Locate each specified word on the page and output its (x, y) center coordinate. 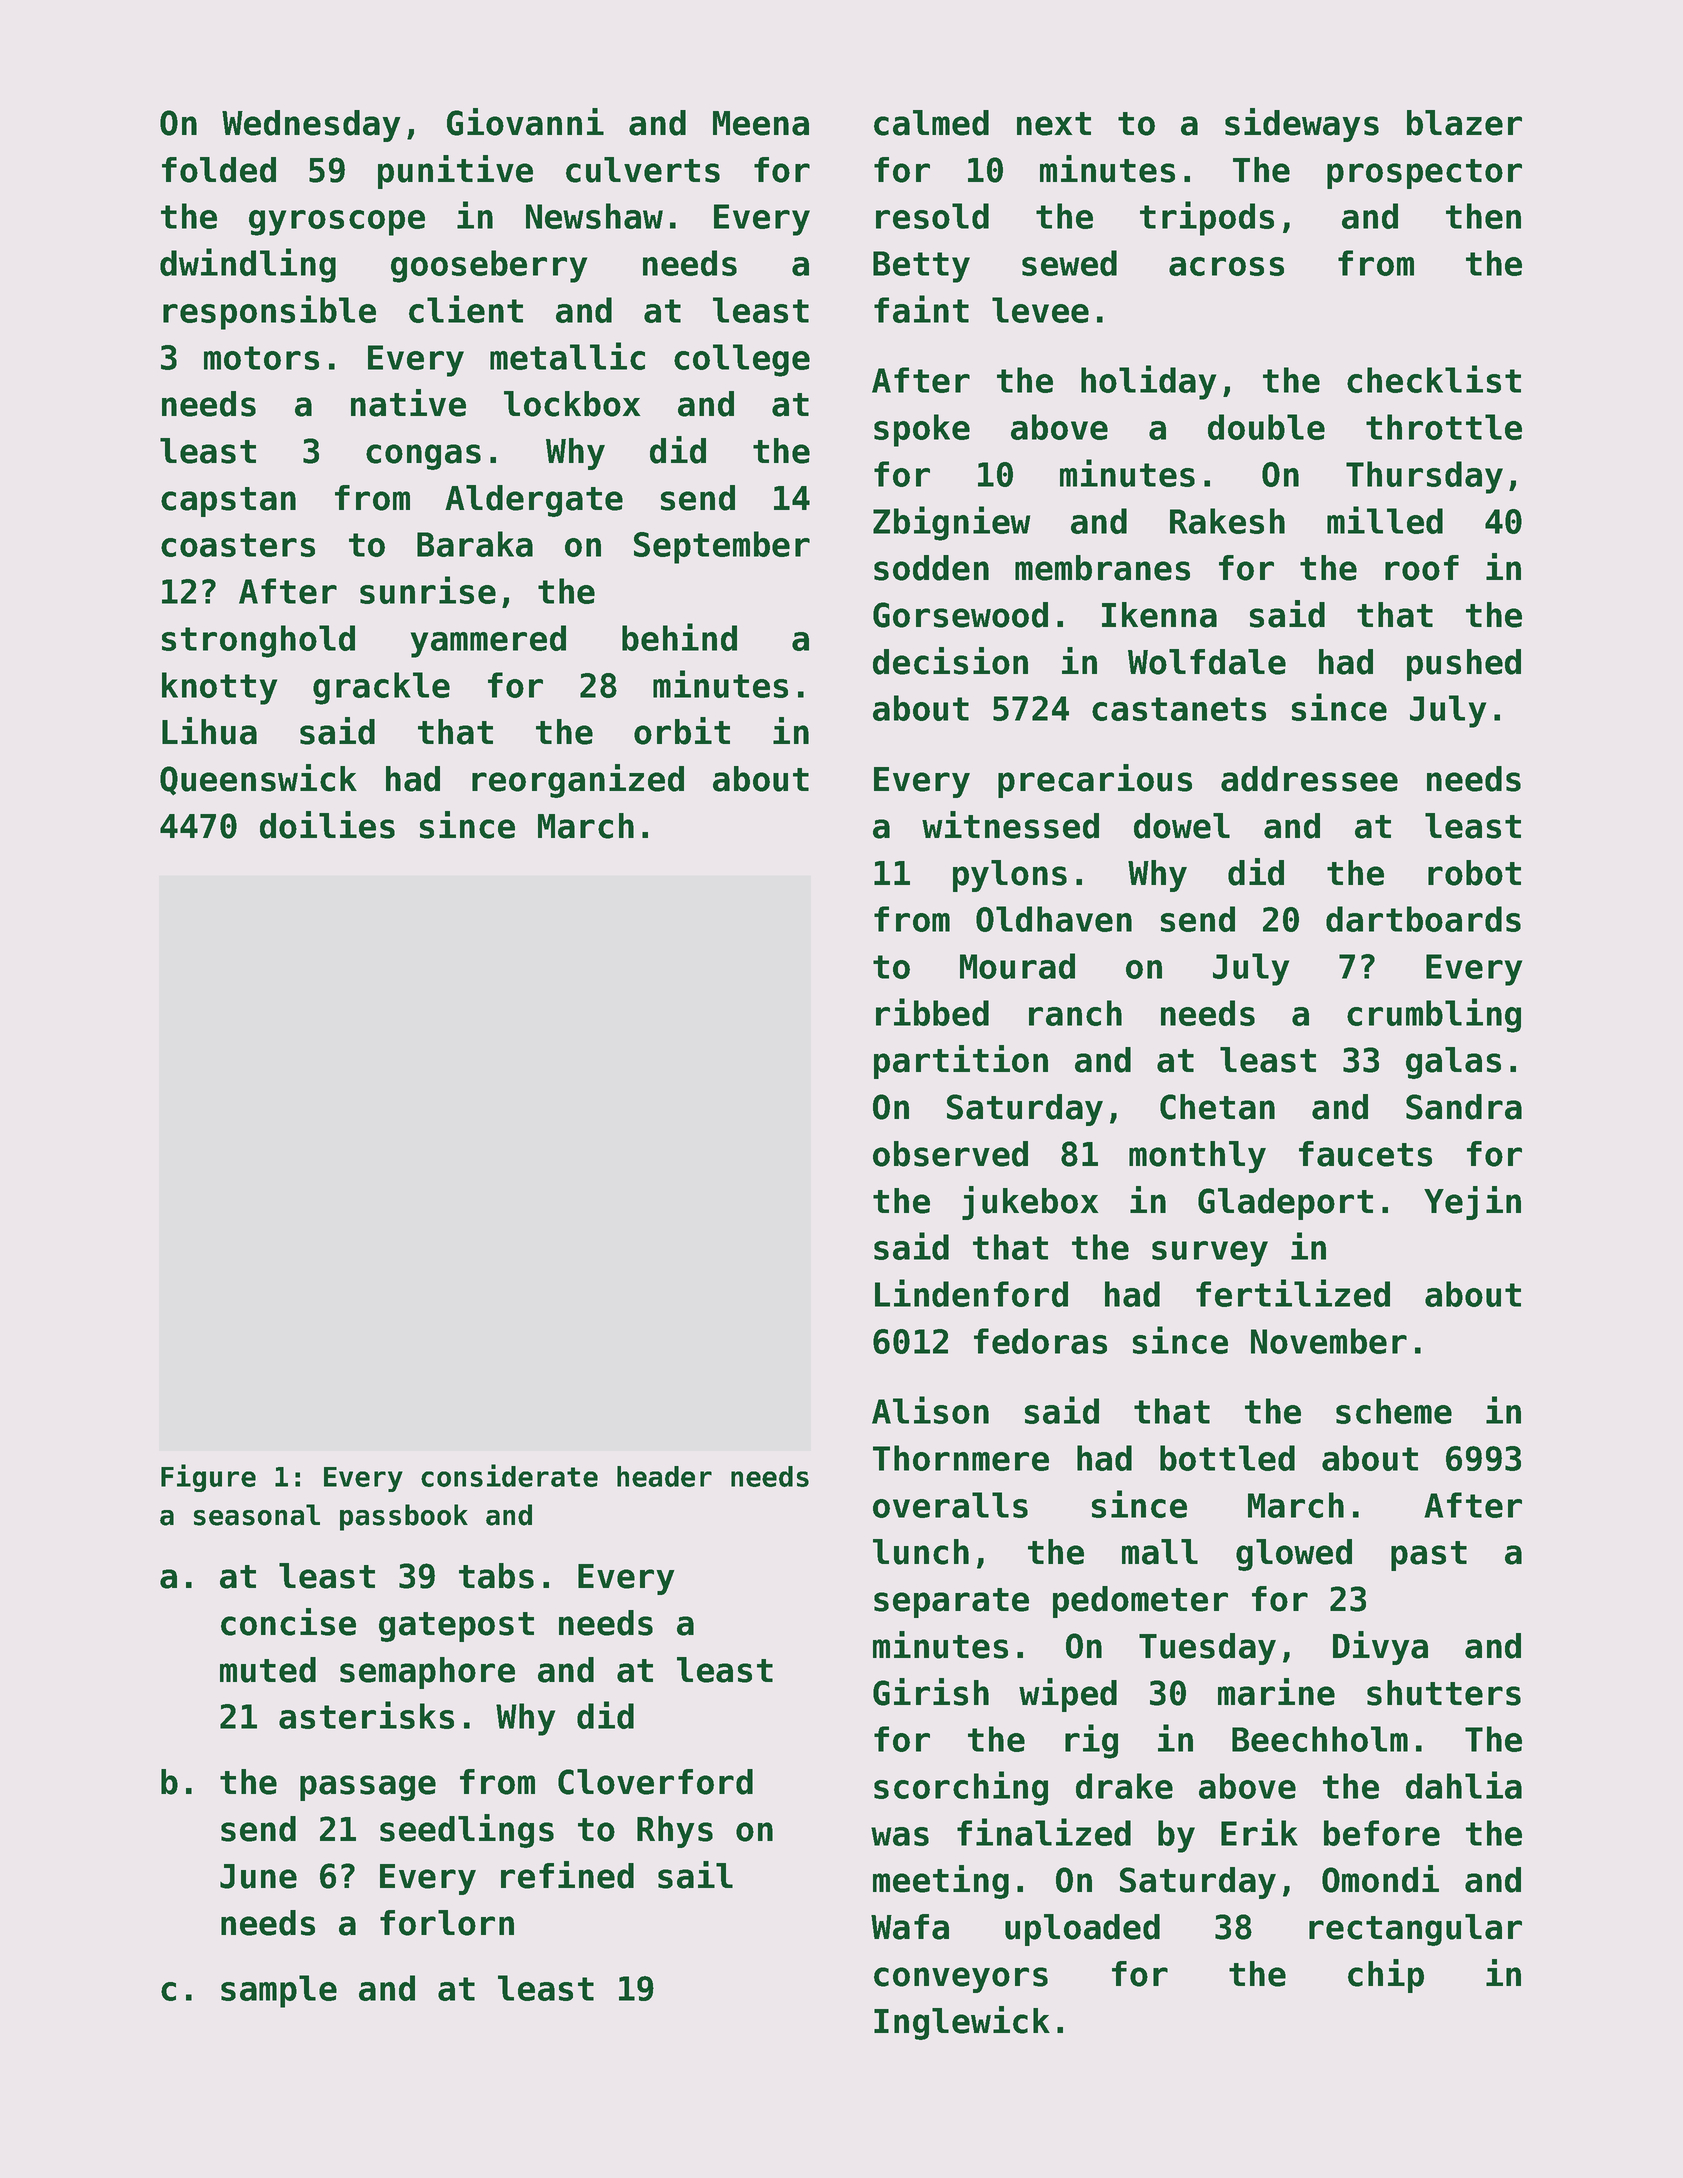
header (664, 1476)
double (1266, 427)
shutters (1444, 1693)
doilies (327, 825)
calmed (931, 123)
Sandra (1464, 1107)
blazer (1464, 123)
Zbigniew (951, 523)
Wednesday (311, 126)
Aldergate (534, 501)
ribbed (932, 1012)
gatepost (456, 1627)
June (258, 1876)
